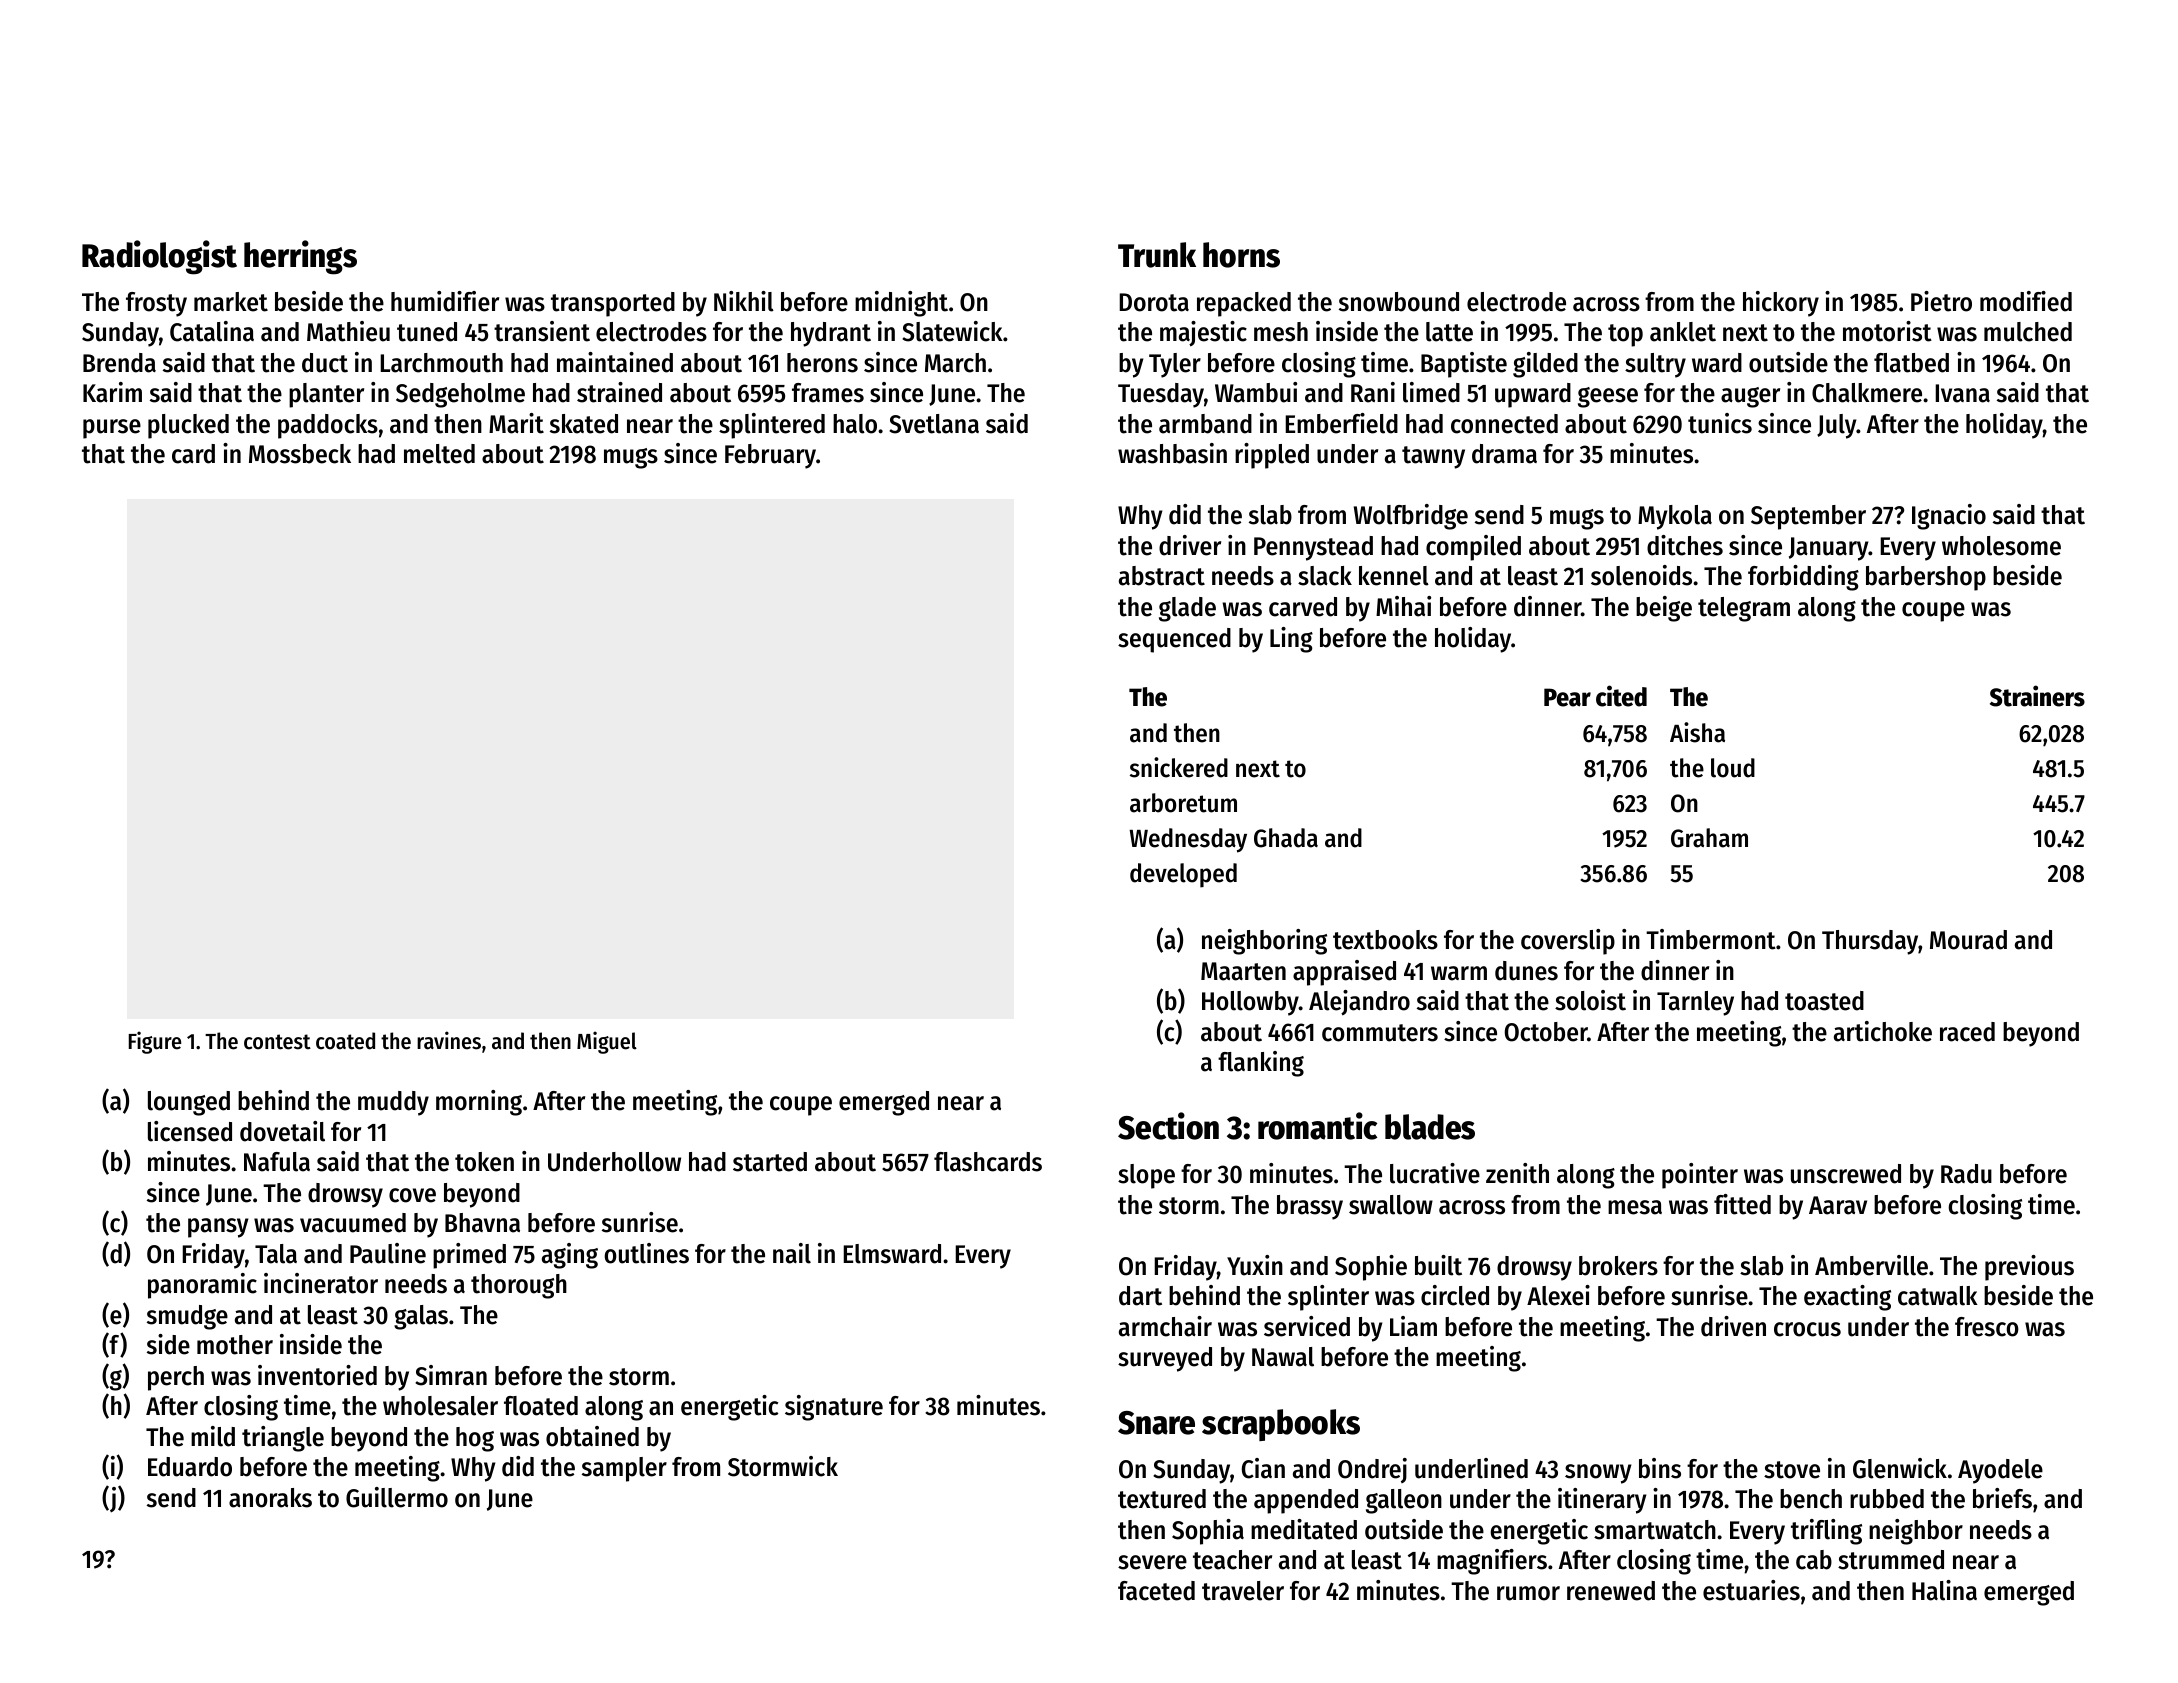 The width and height of the page is (2178, 1683). What do you see at coordinates (1162, 576) in the page?
I see `abstract` at bounding box center [1162, 576].
